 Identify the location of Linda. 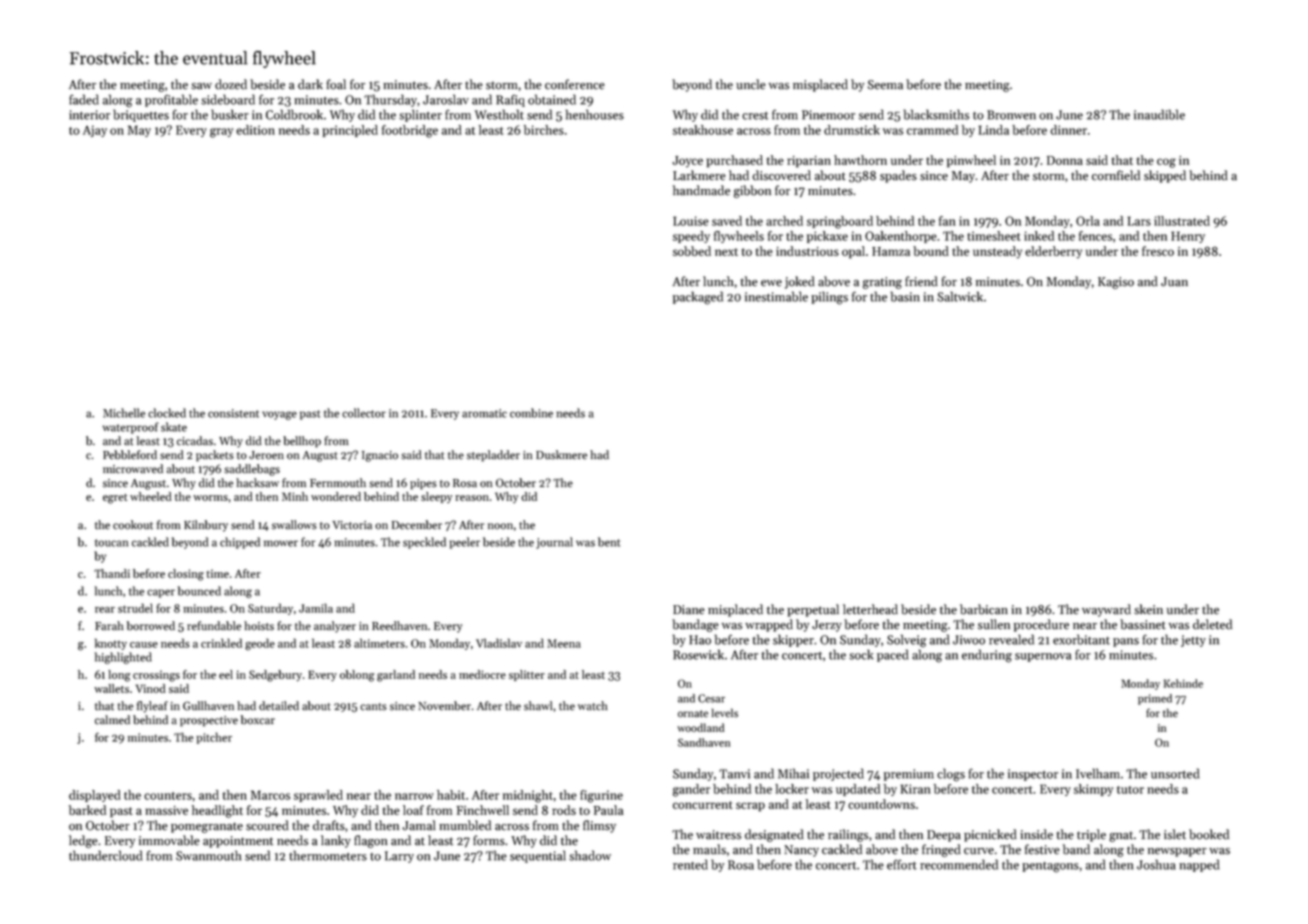
(993, 130).
